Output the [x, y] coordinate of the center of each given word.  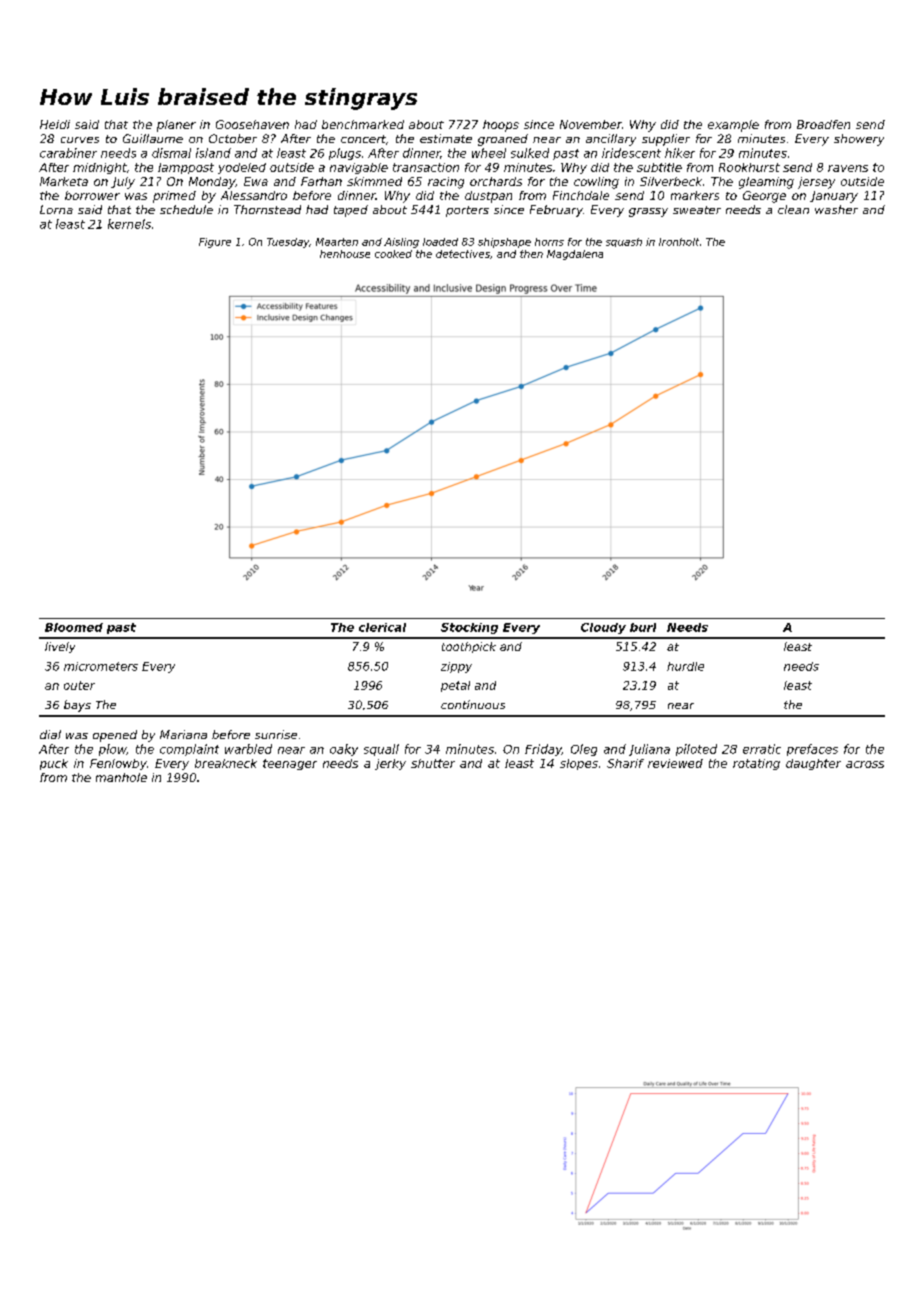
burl [643, 627]
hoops [501, 126]
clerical [382, 627]
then [531, 254]
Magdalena [575, 255]
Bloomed [74, 627]
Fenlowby [118, 764]
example [733, 126]
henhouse [345, 254]
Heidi [55, 124]
